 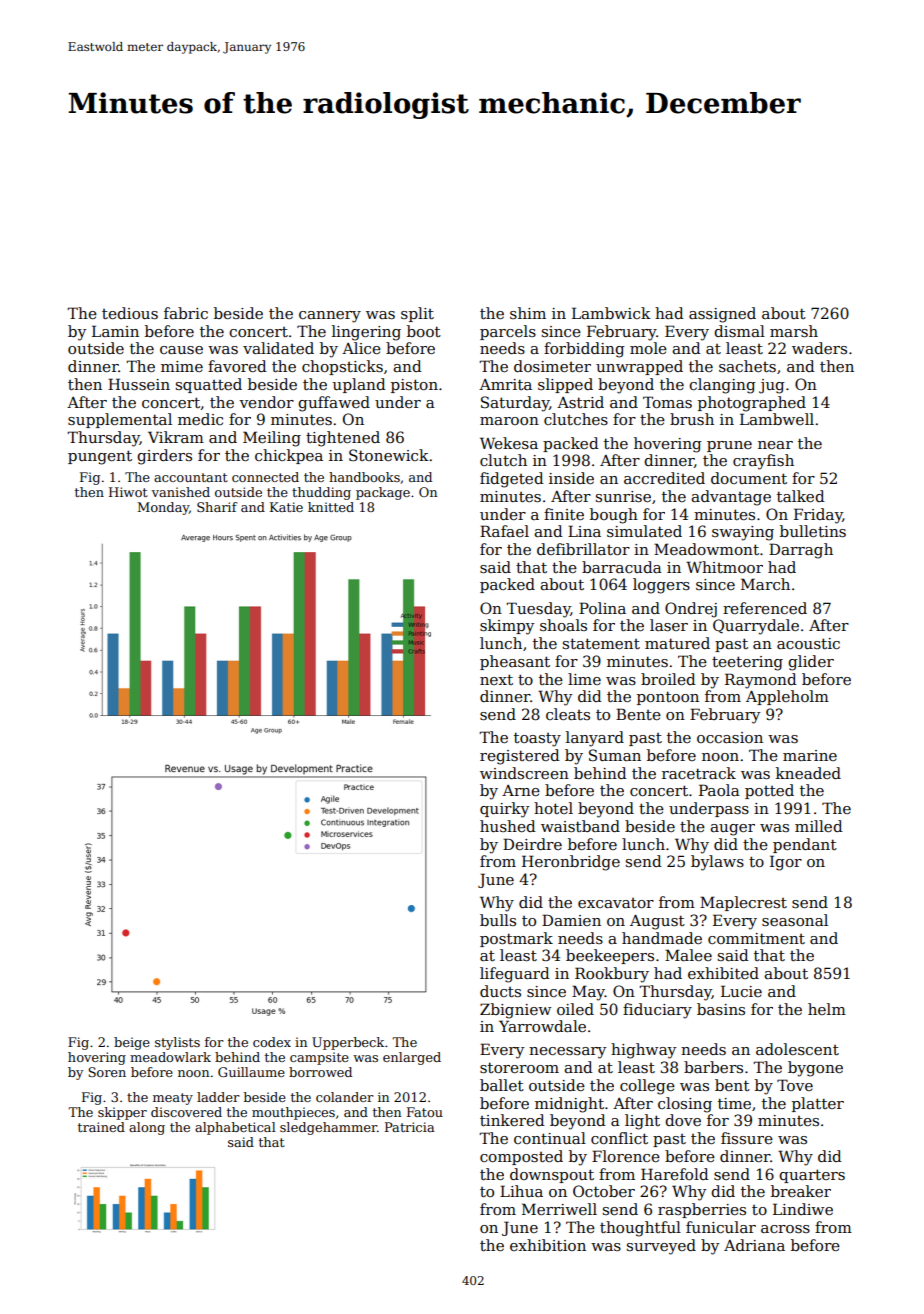 I want to click on alphabetical, so click(x=235, y=1128).
